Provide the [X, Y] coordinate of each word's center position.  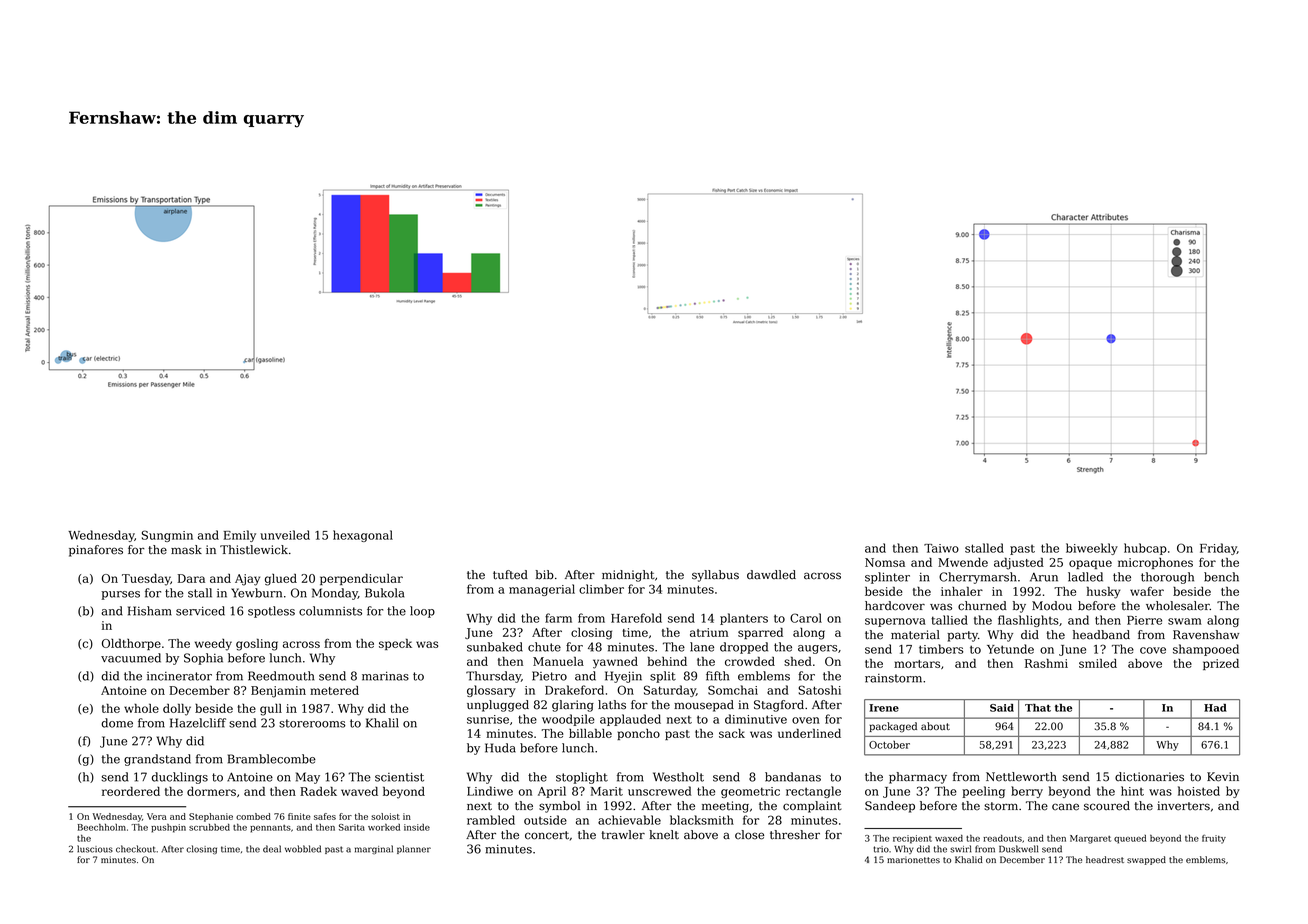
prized [1221, 664]
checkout [136, 849]
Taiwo [941, 548]
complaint [812, 807]
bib [545, 575]
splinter [887, 578]
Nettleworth [1021, 777]
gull [271, 709]
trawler [623, 835]
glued [281, 580]
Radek [318, 791]
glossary [491, 691]
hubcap [1145, 549]
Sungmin [167, 536]
